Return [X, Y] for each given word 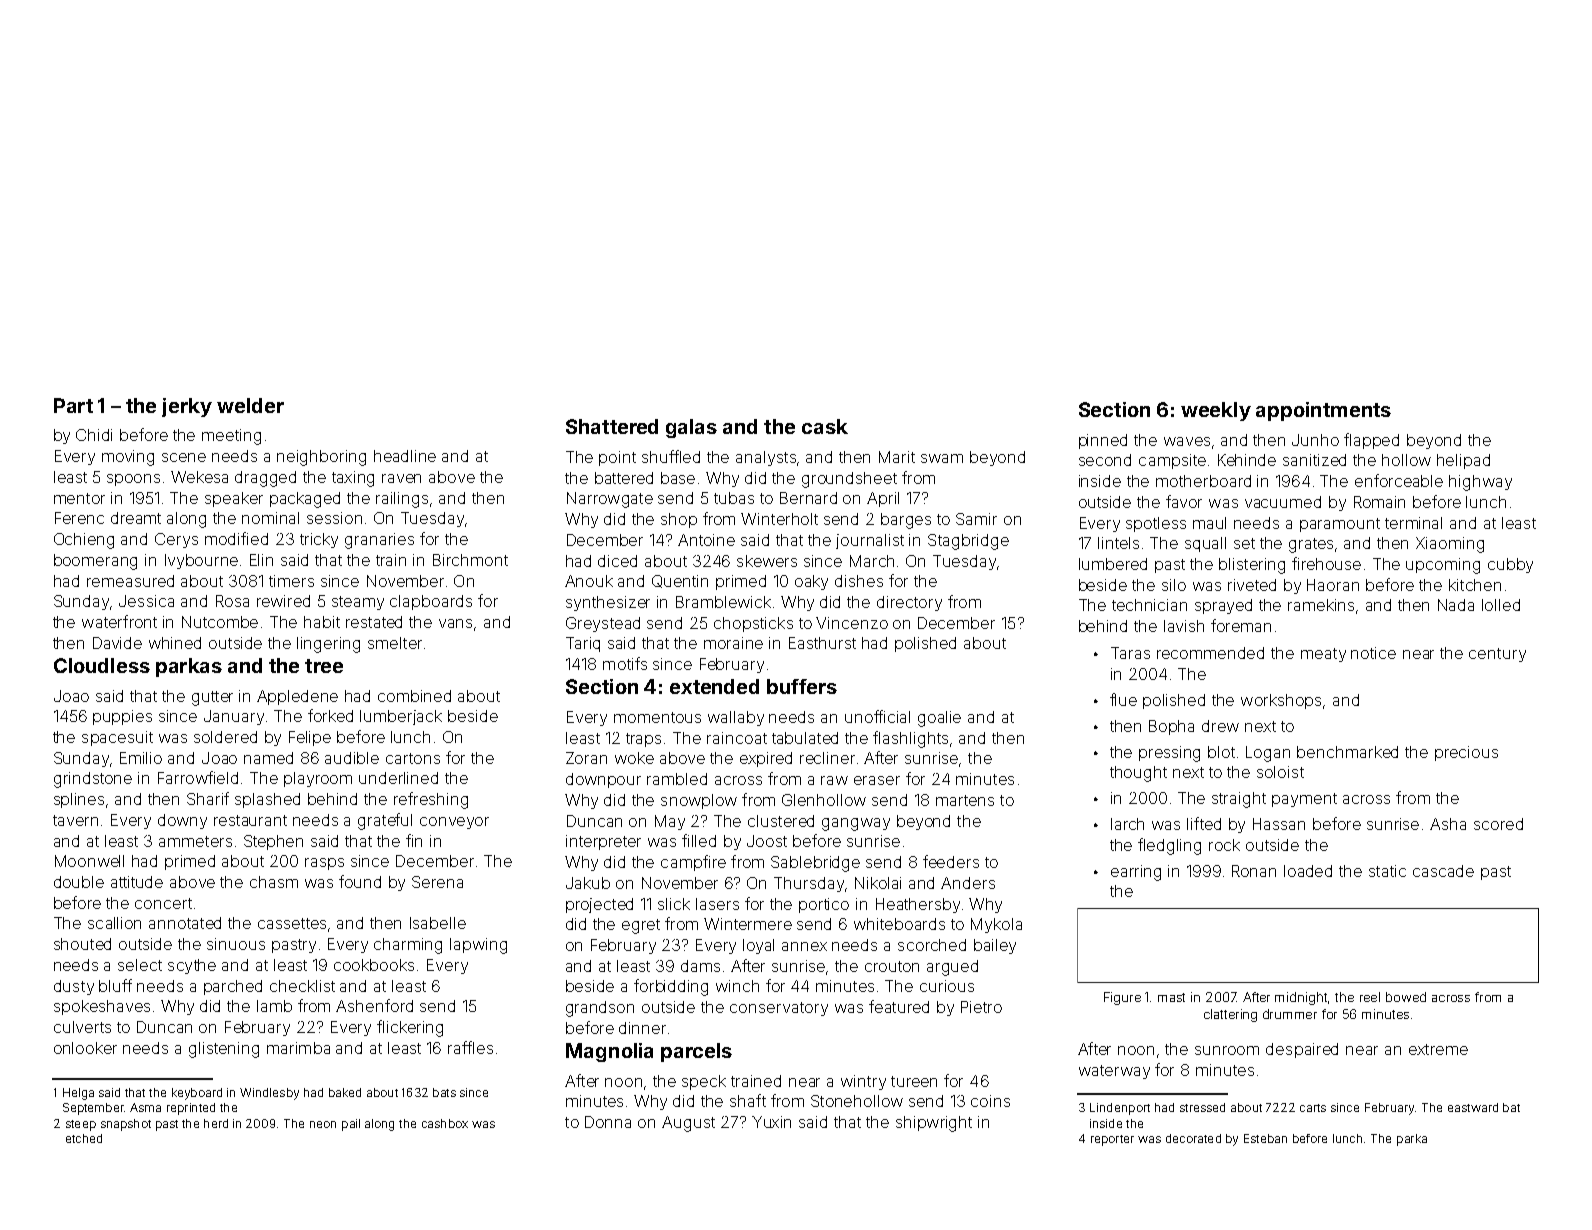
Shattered [612, 426]
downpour [603, 780]
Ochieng [84, 541]
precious [1466, 753]
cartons [413, 758]
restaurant [250, 820]
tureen [914, 1081]
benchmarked [1347, 752]
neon [323, 1124]
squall [1205, 544]
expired [766, 759]
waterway [1114, 1072]
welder [250, 405]
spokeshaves [102, 1007]
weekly [1216, 411]
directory [909, 603]
